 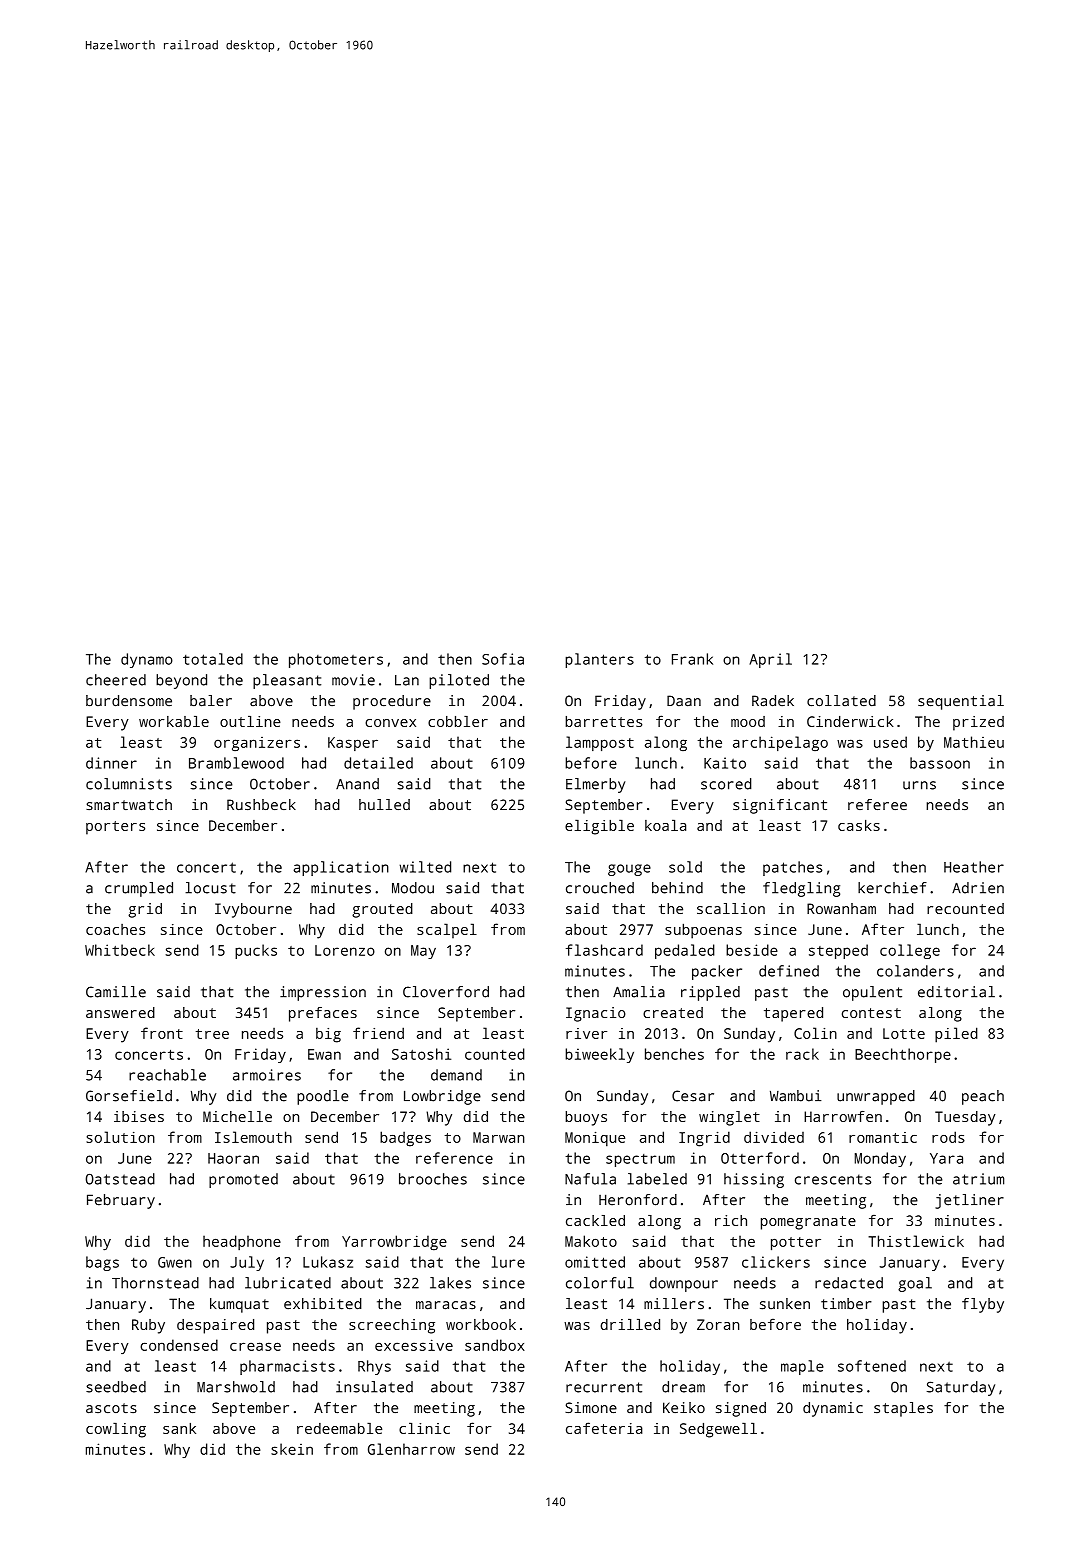 What do you see at coordinates (292, 1449) in the document?
I see `skein` at bounding box center [292, 1449].
